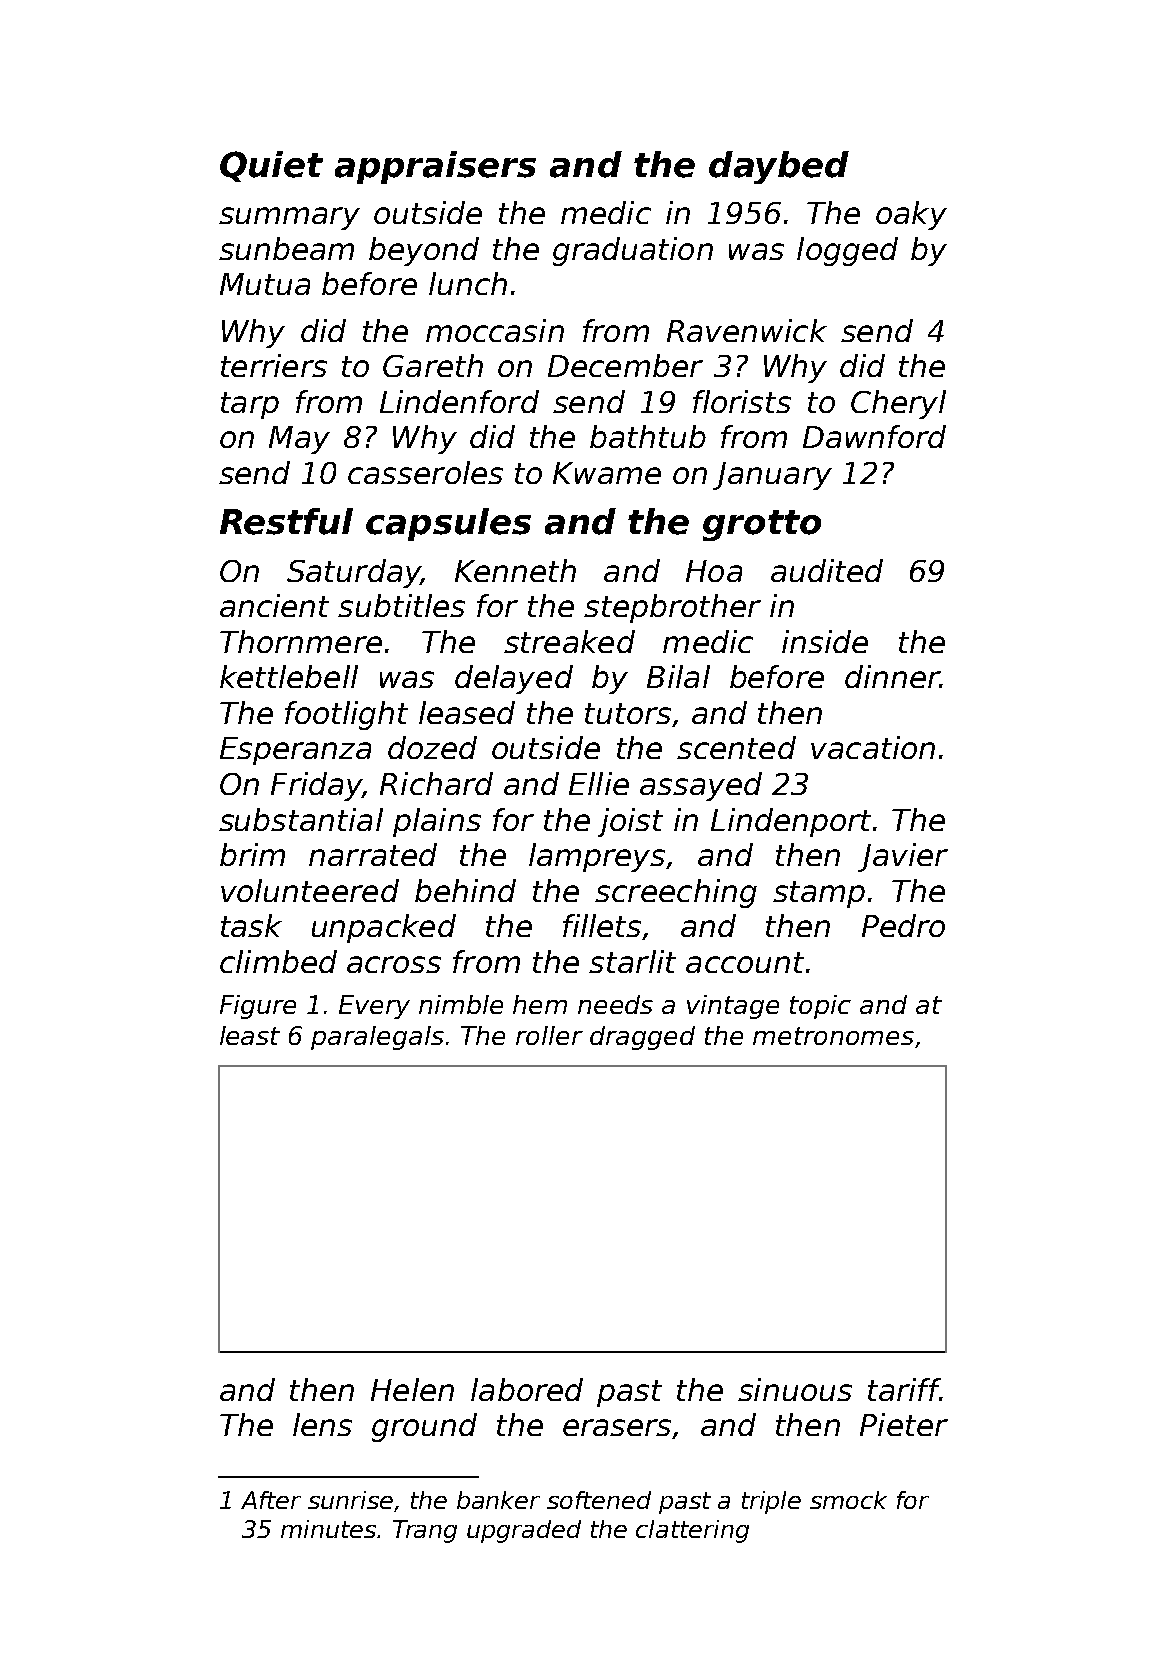 This screenshot has height=1654, width=1165. I want to click on narrated, so click(373, 854).
